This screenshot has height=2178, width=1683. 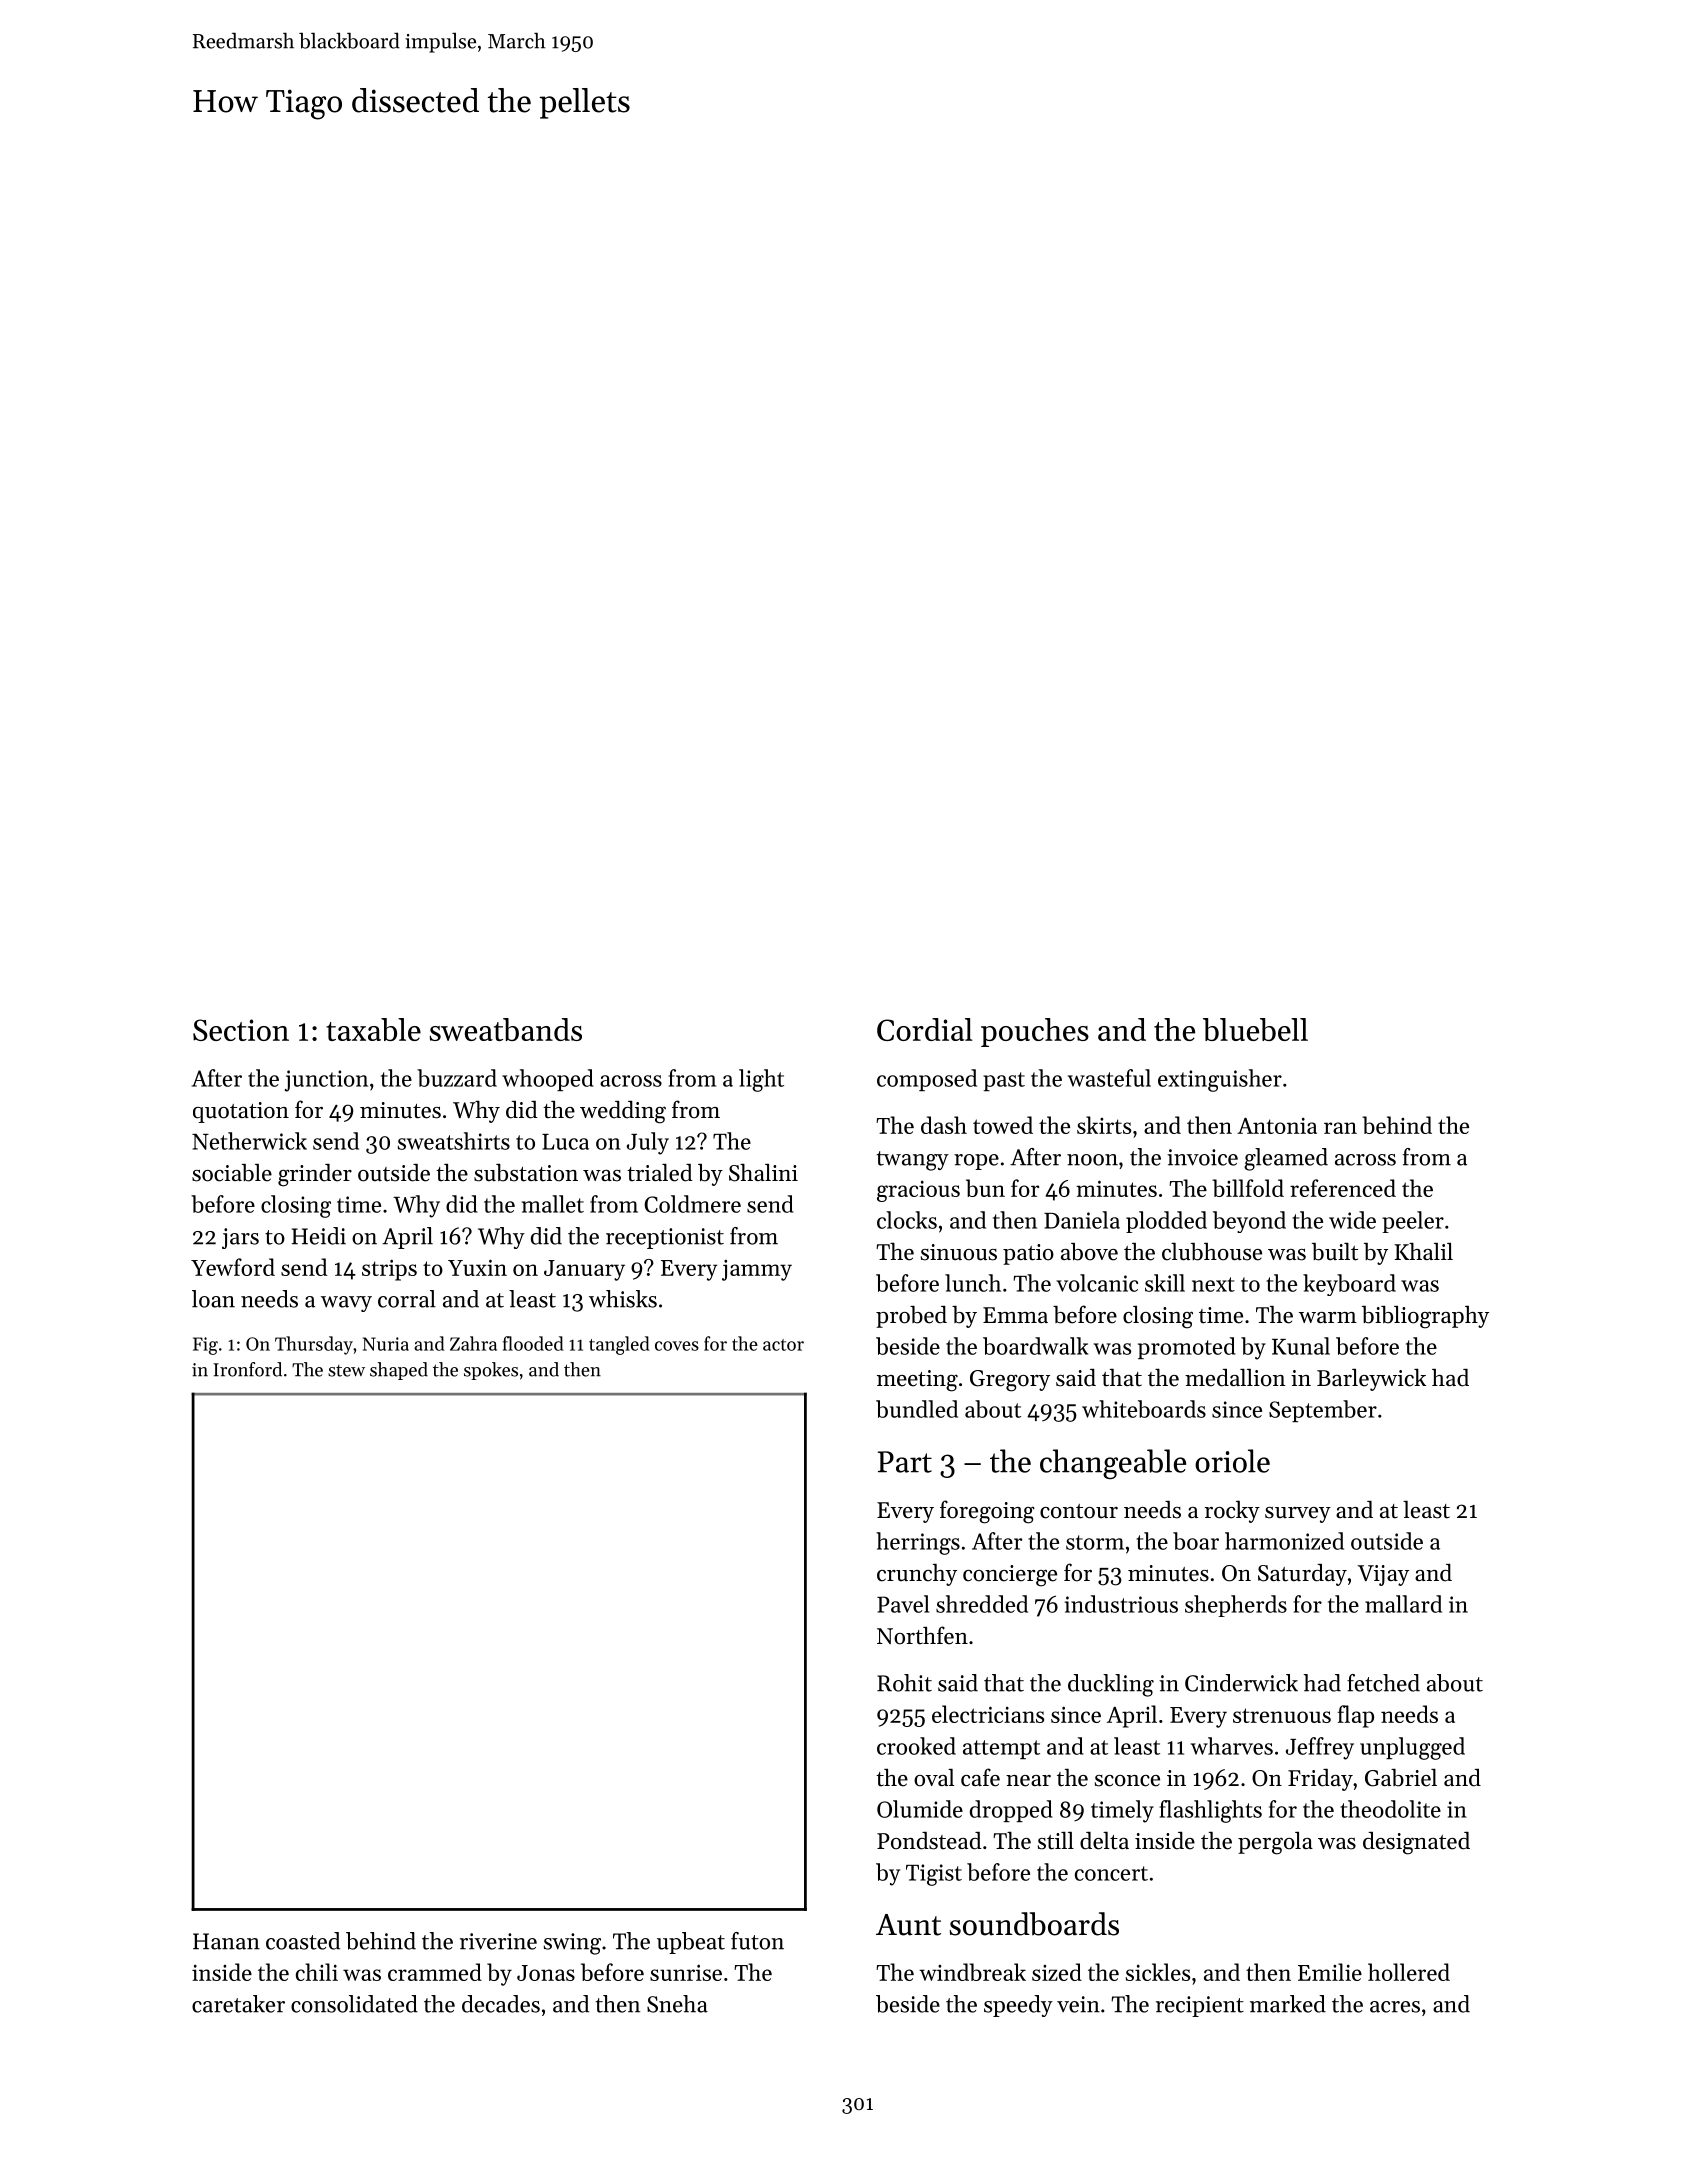 I want to click on Pondstead, so click(x=929, y=1841).
